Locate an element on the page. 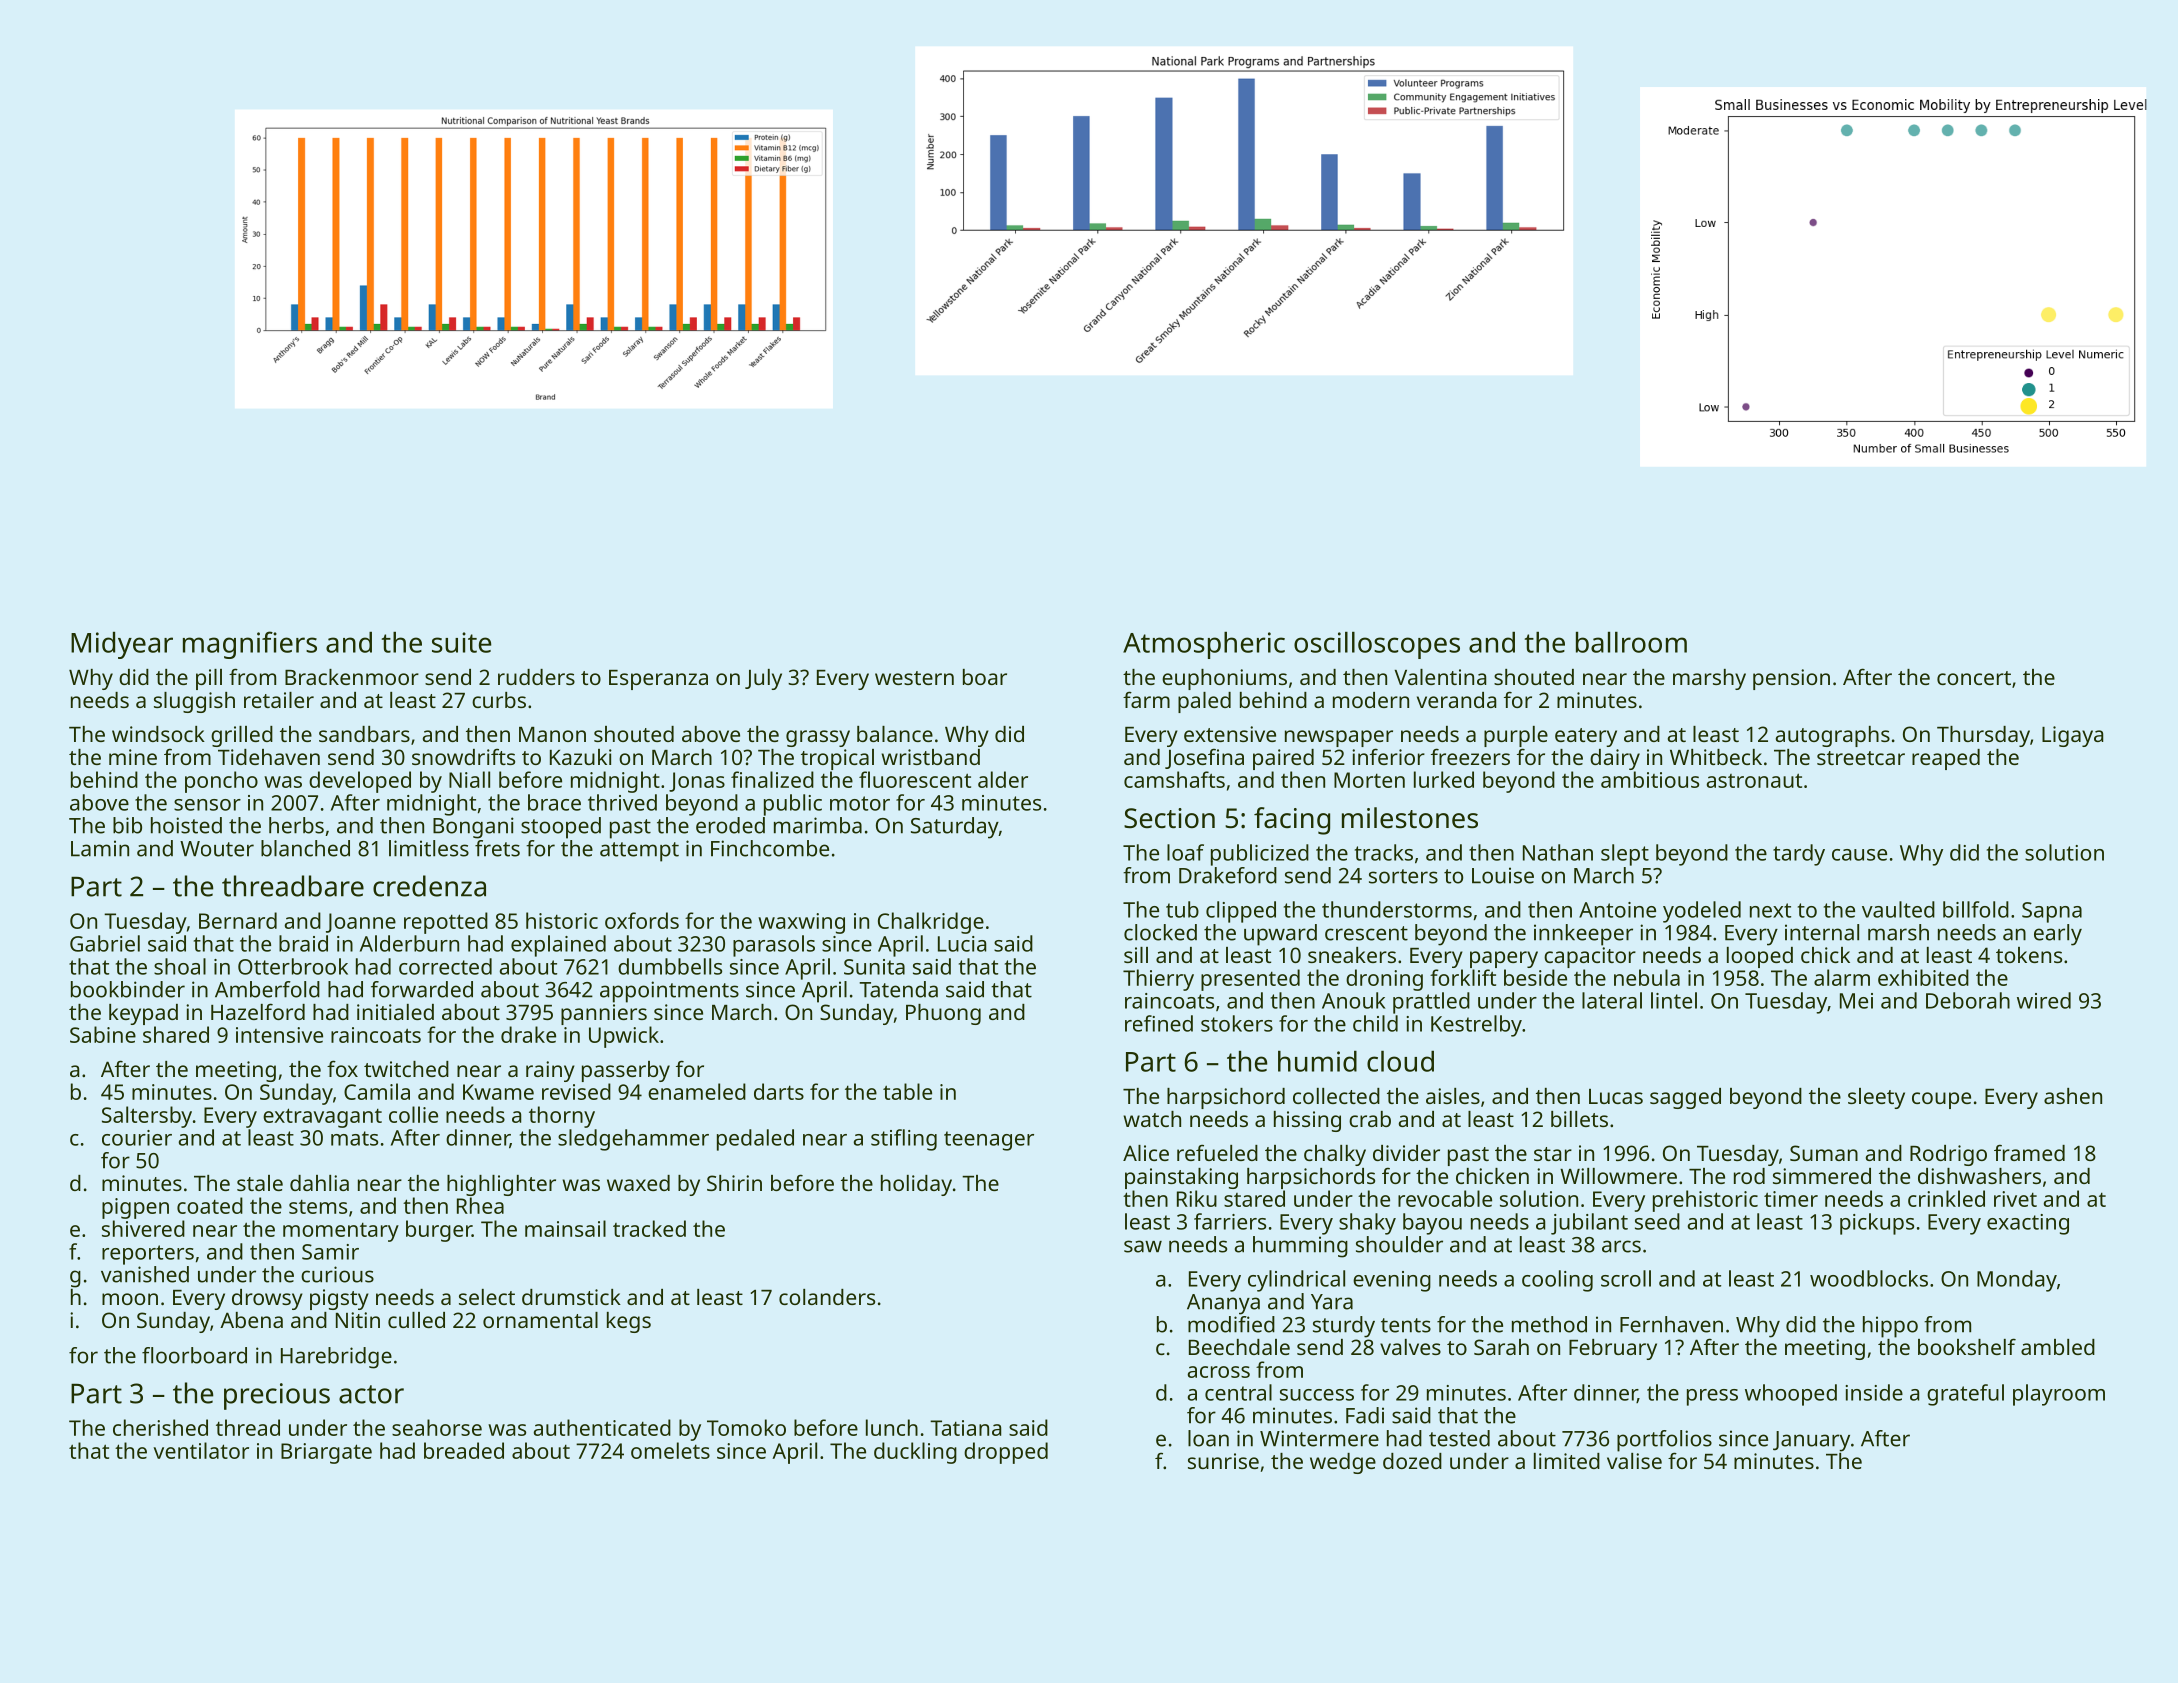 Image resolution: width=2178 pixels, height=1683 pixels. Sarah is located at coordinates (1501, 1347).
